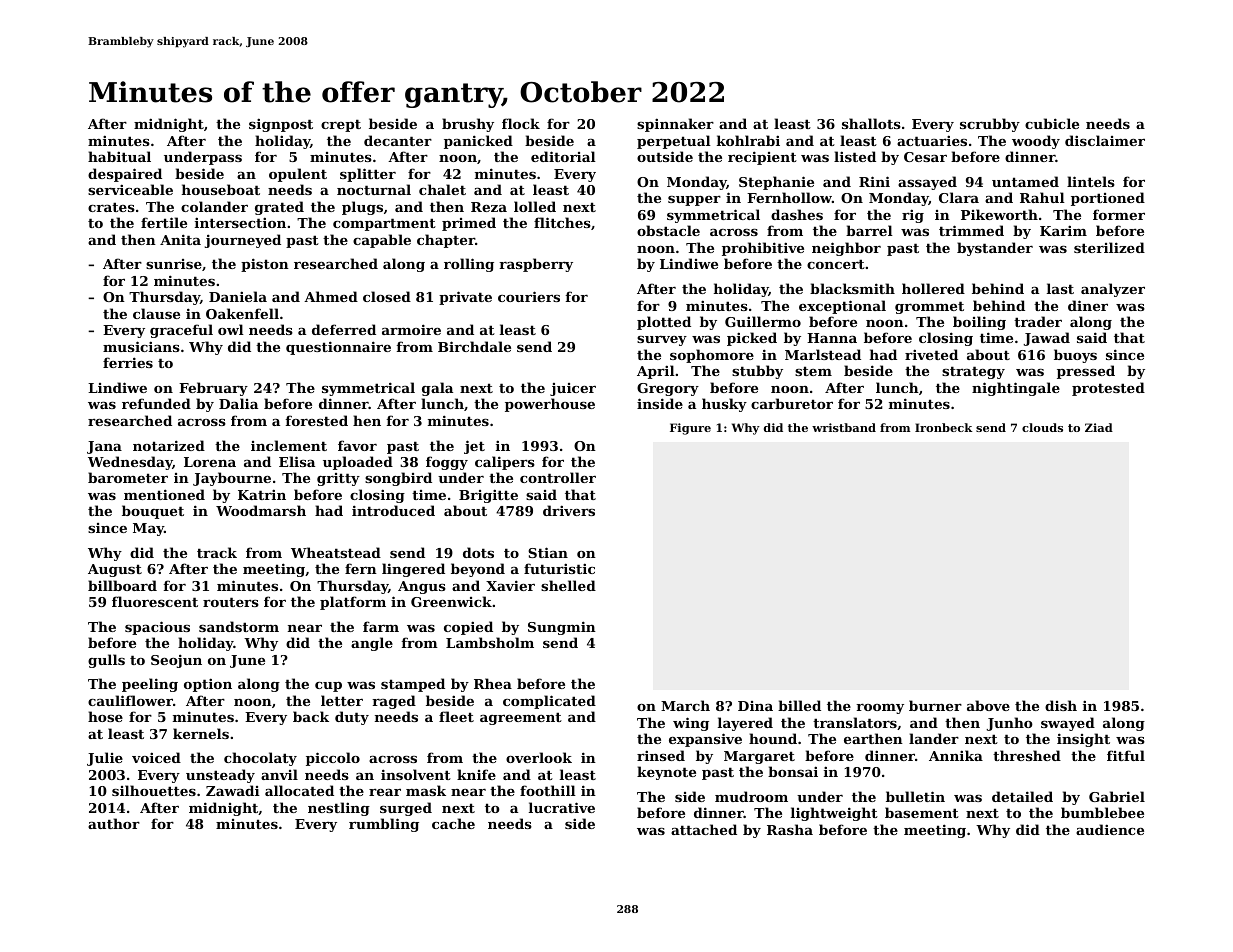 The width and height of the screenshot is (1233, 952). What do you see at coordinates (281, 125) in the screenshot?
I see `signpost` at bounding box center [281, 125].
